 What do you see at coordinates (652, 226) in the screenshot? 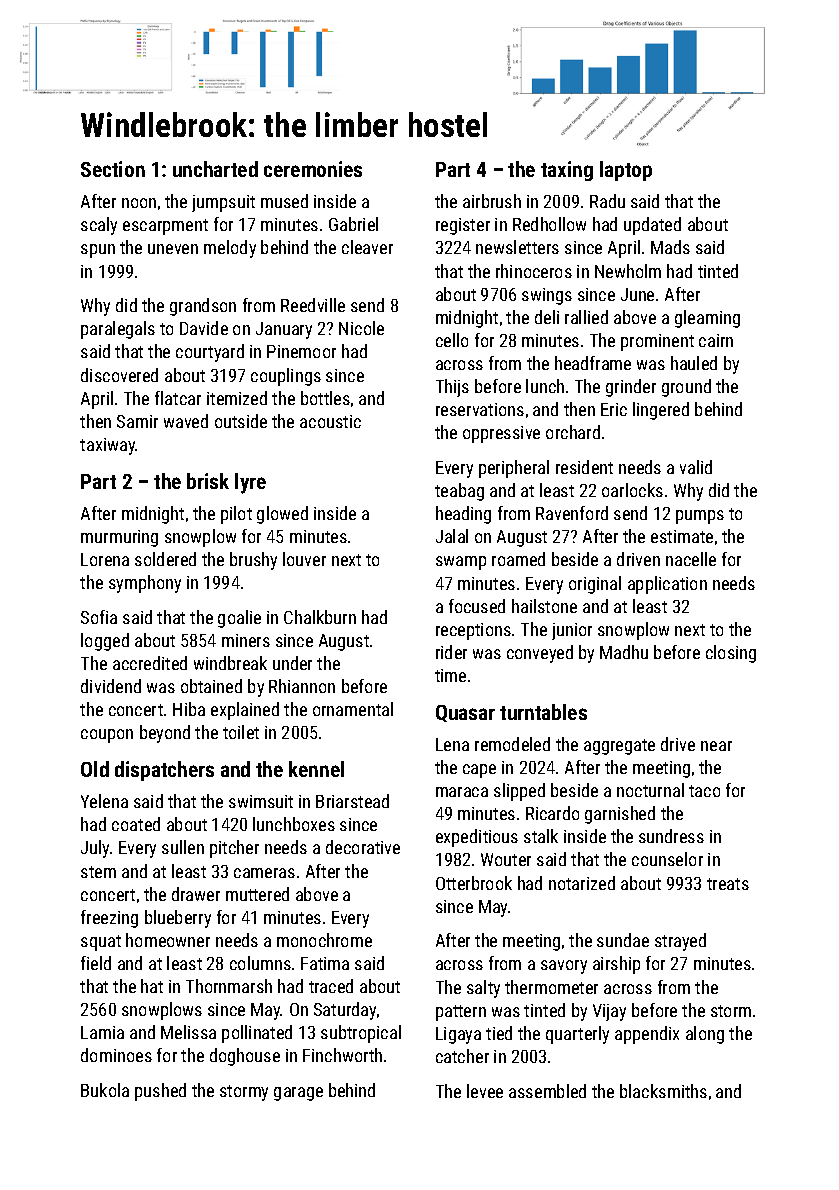
I see `updated` at bounding box center [652, 226].
